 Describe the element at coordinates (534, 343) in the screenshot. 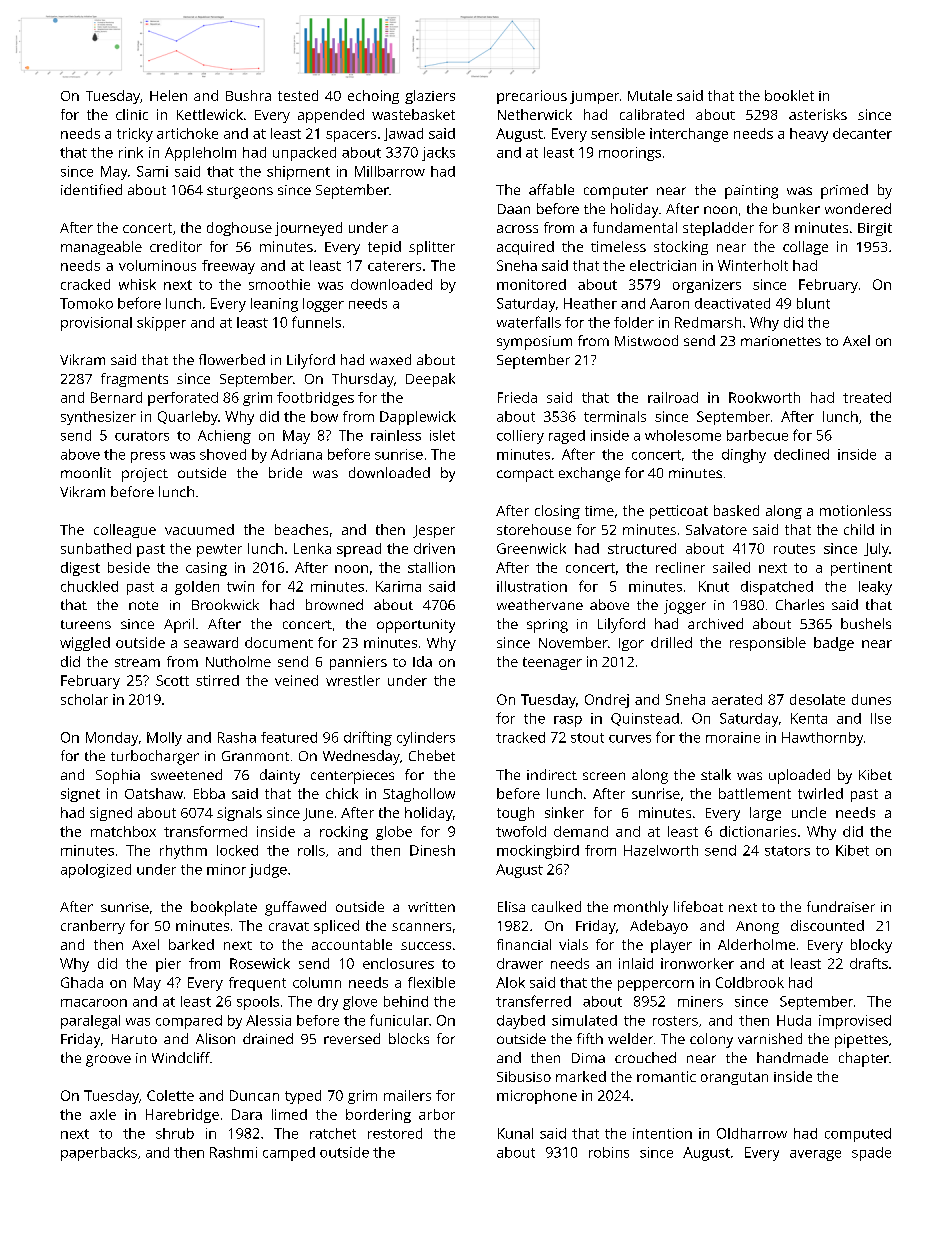

I see `symposium` at that location.
